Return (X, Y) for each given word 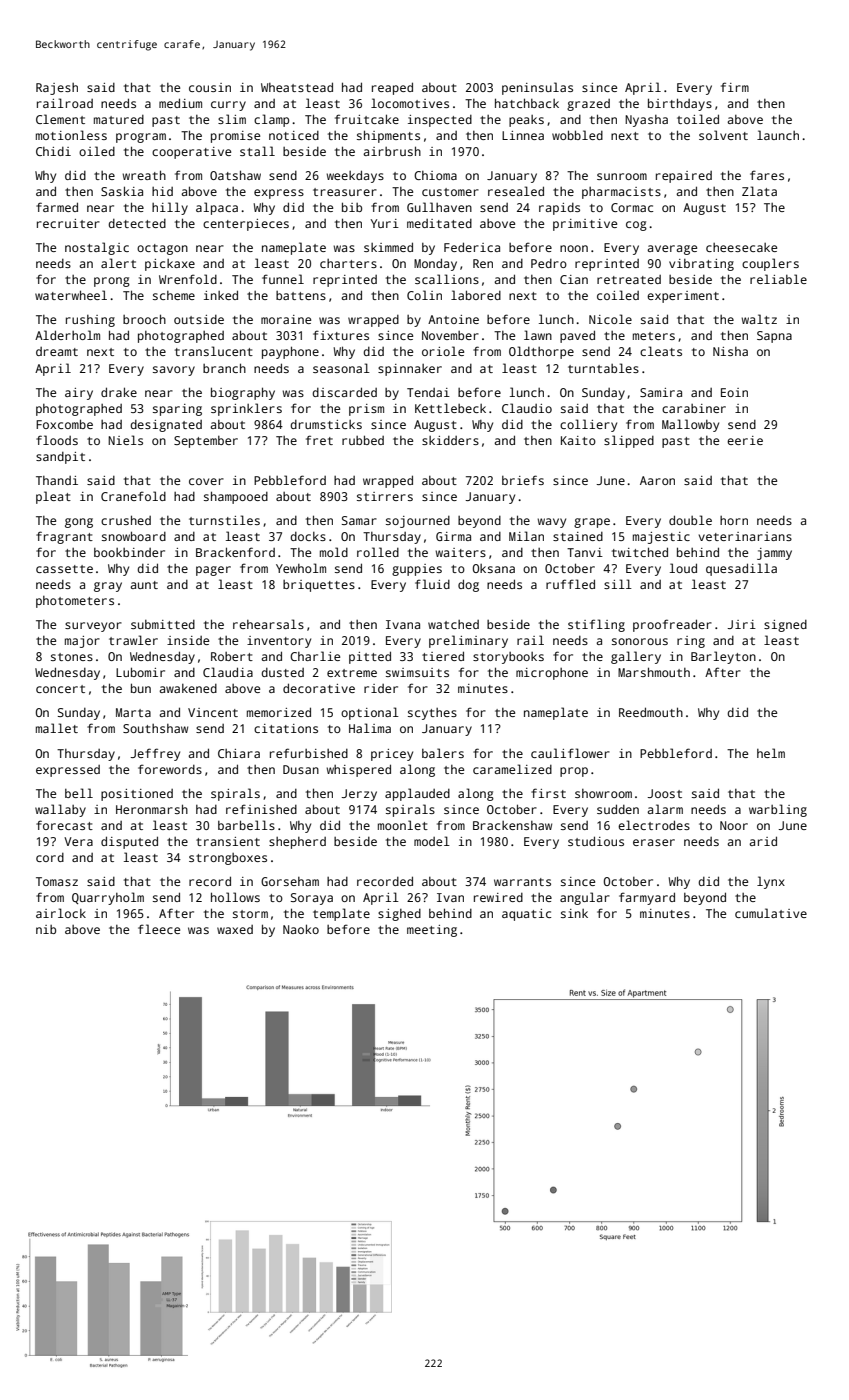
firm (735, 87)
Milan (526, 536)
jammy (774, 554)
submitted (163, 624)
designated (166, 426)
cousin (210, 87)
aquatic (526, 915)
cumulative (771, 913)
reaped (392, 88)
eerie (745, 440)
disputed (129, 842)
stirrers (385, 496)
